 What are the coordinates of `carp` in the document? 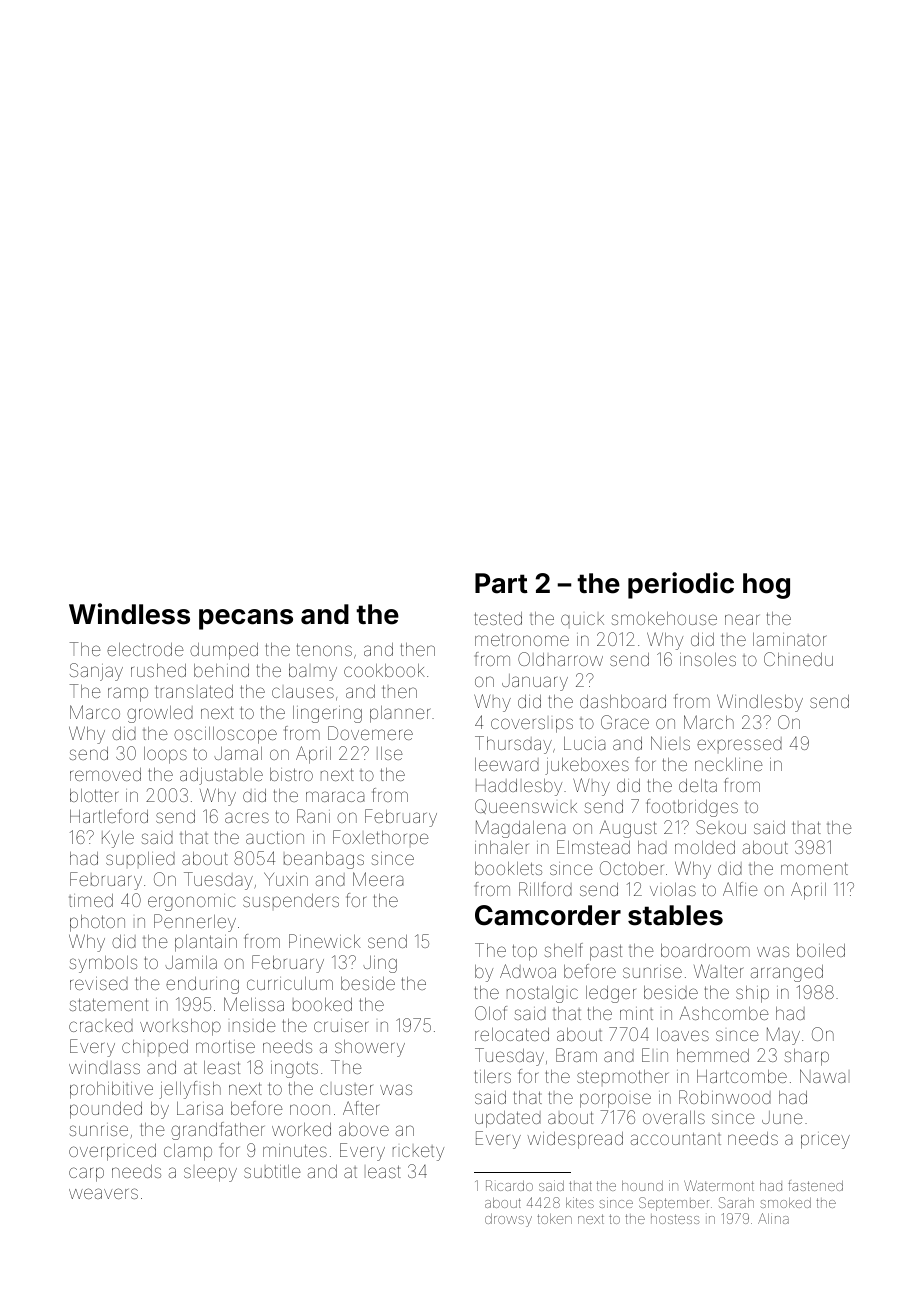 It's located at (86, 1174).
